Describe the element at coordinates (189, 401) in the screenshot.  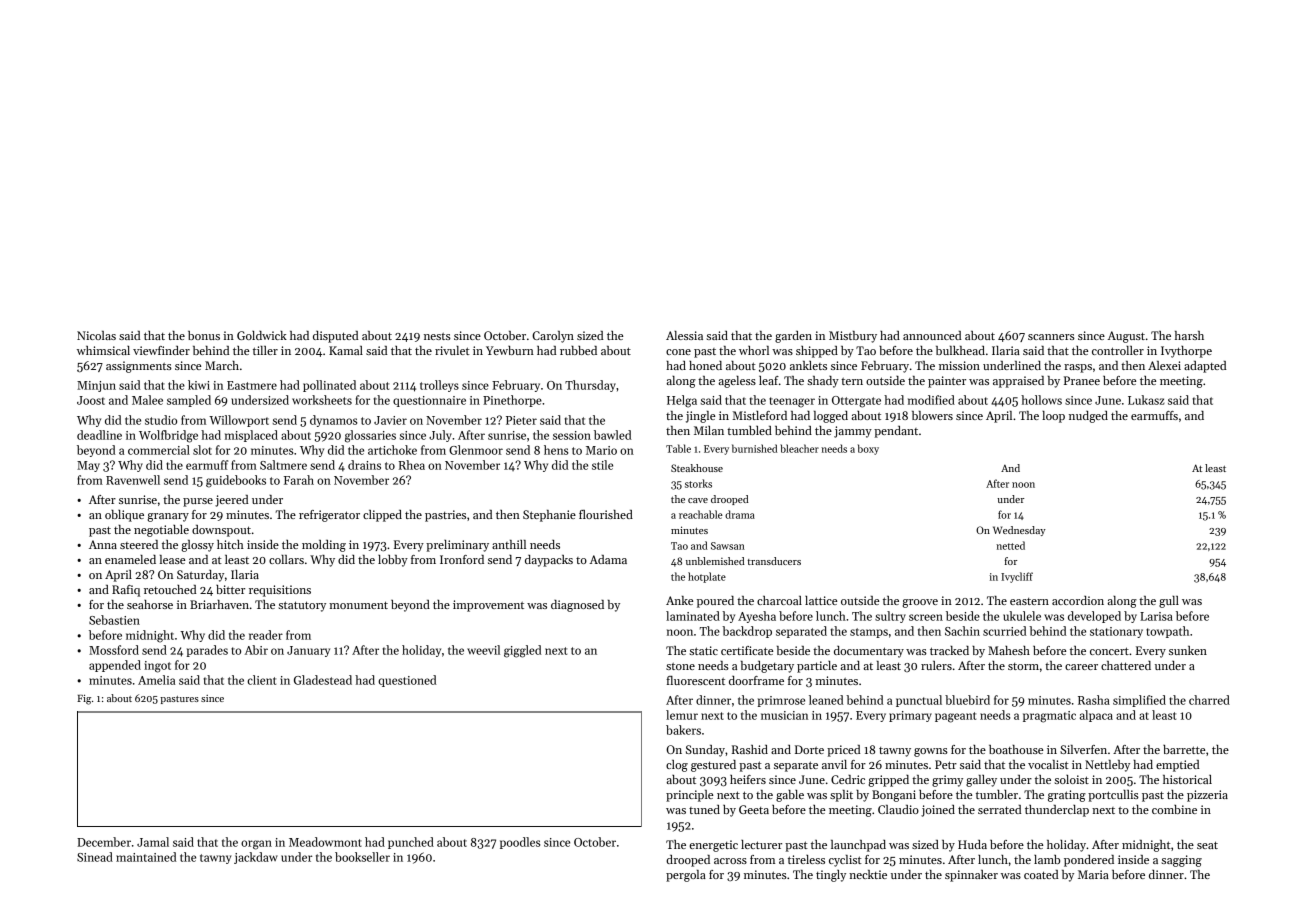
I see `sampled` at that location.
